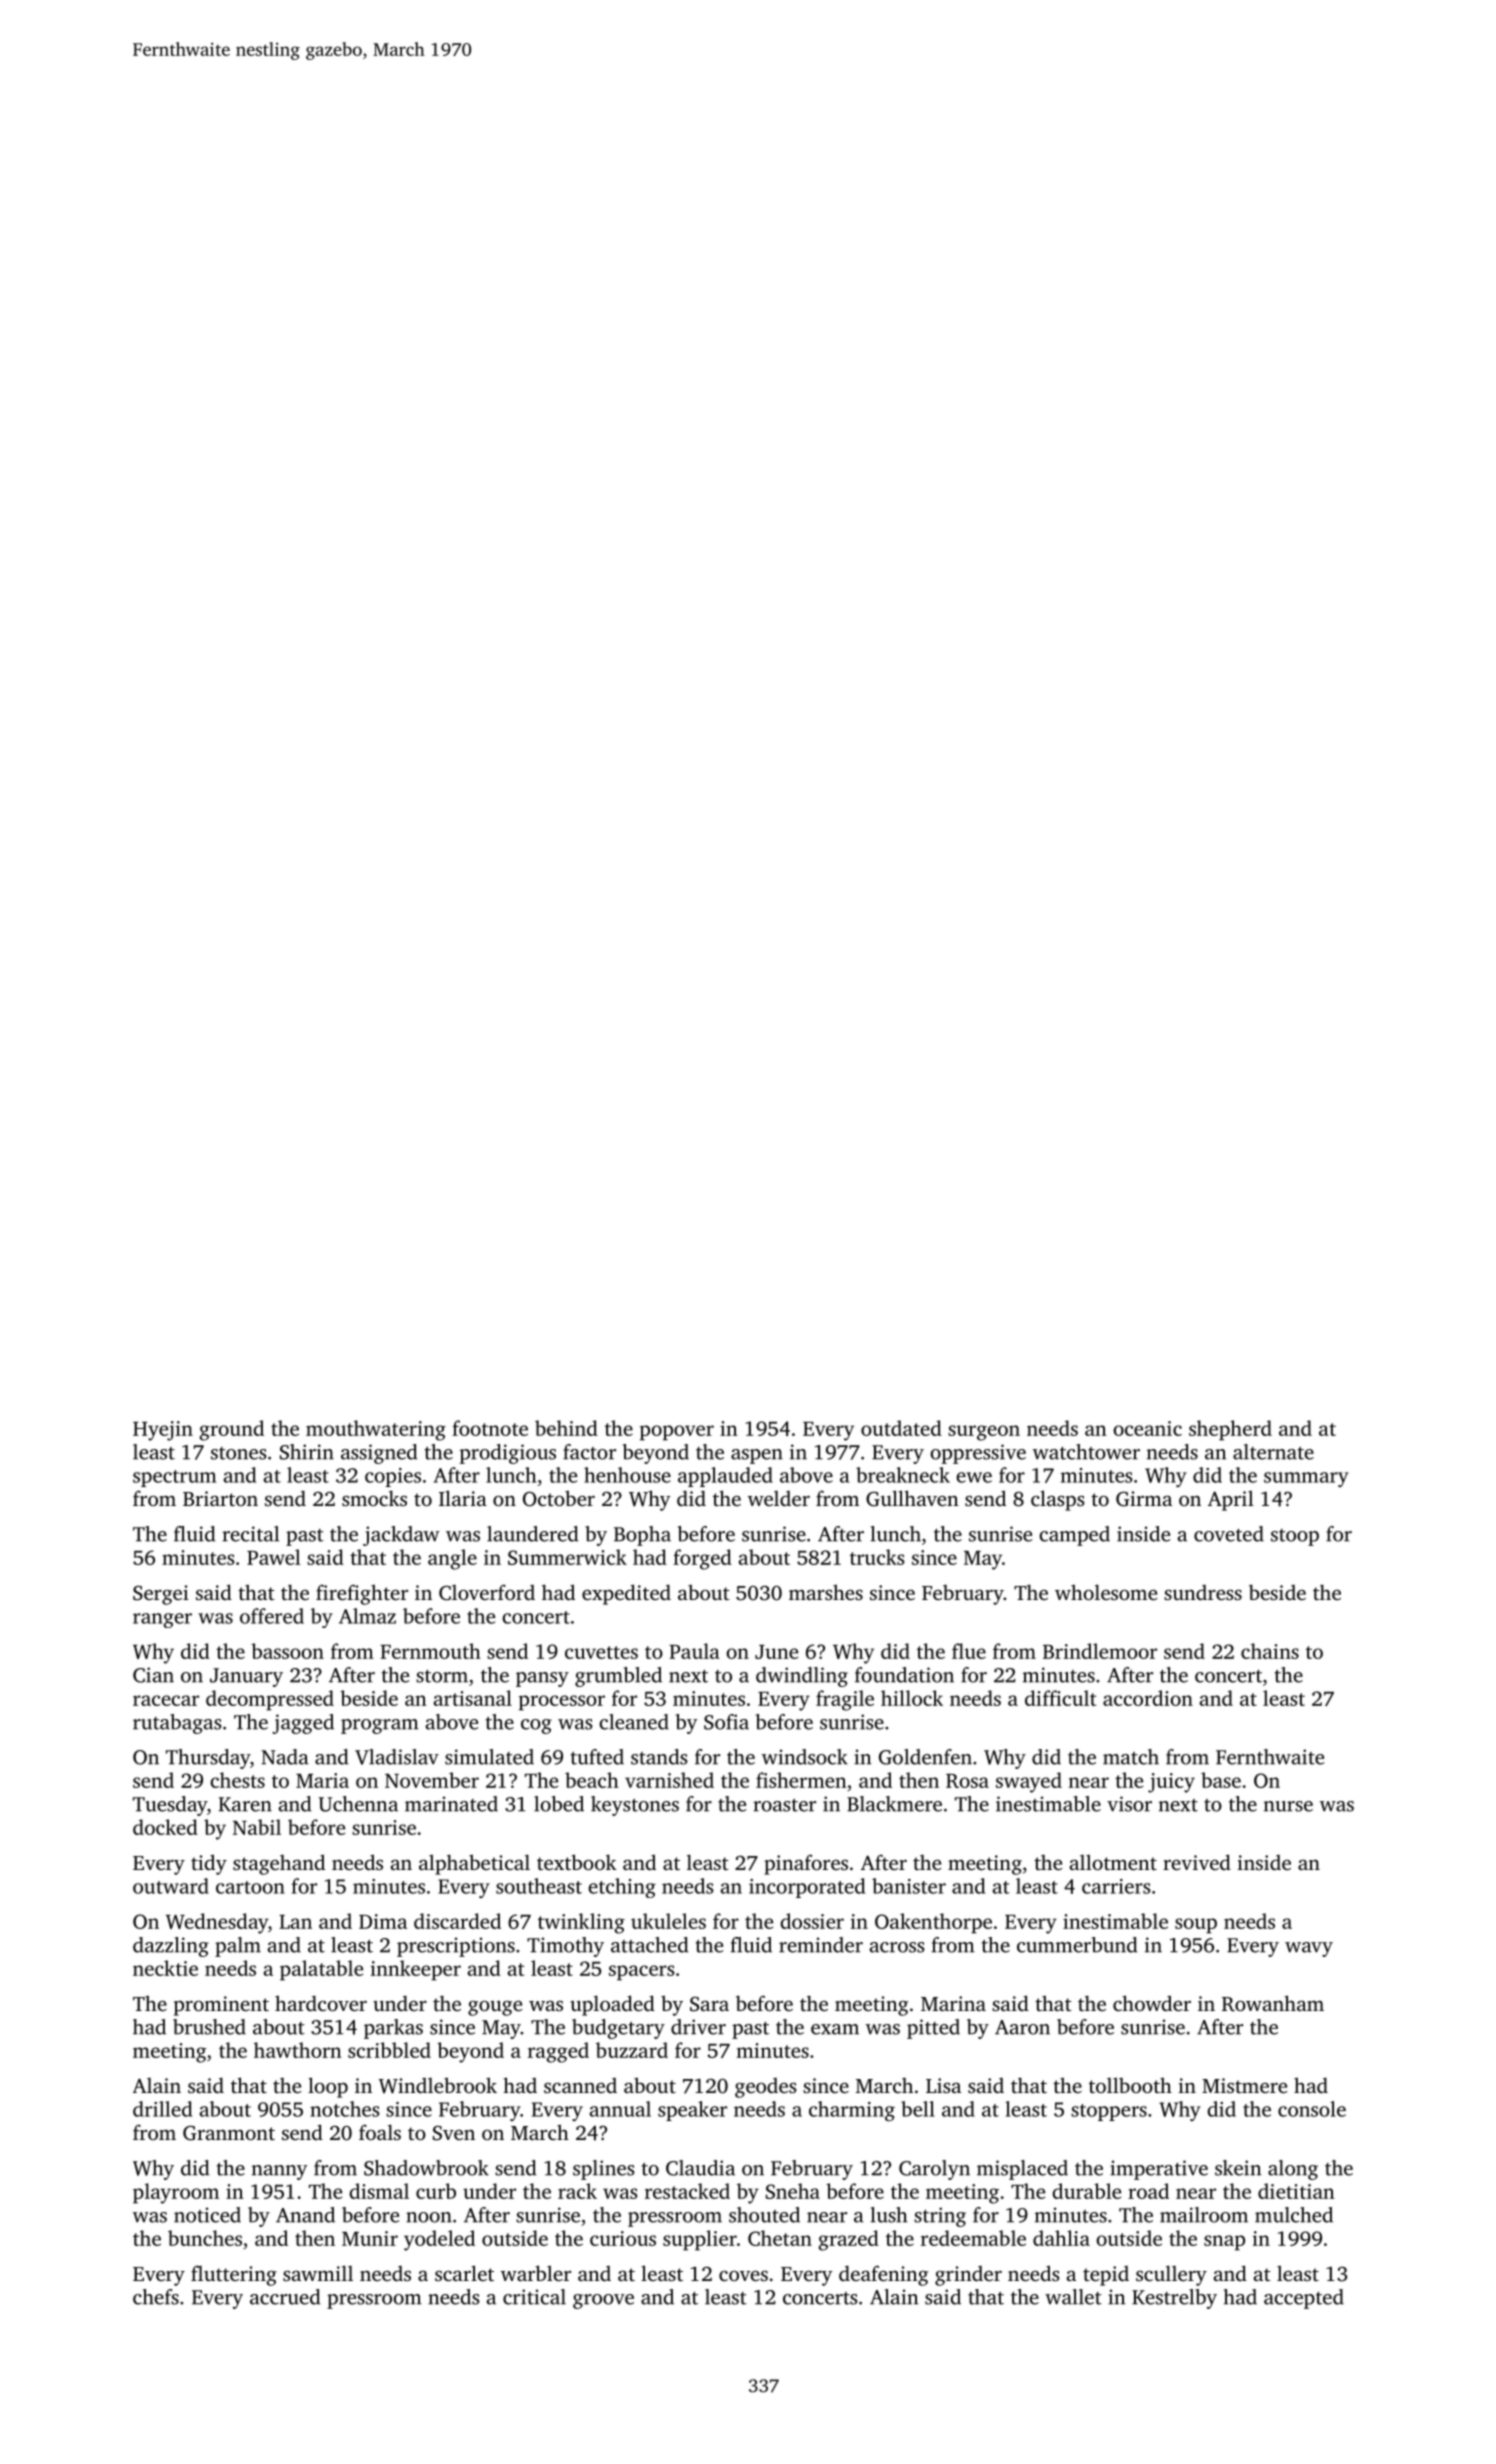 Image resolution: width=1496 pixels, height=2464 pixels. Describe the element at coordinates (901, 1428) in the screenshot. I see `outdated` at that location.
